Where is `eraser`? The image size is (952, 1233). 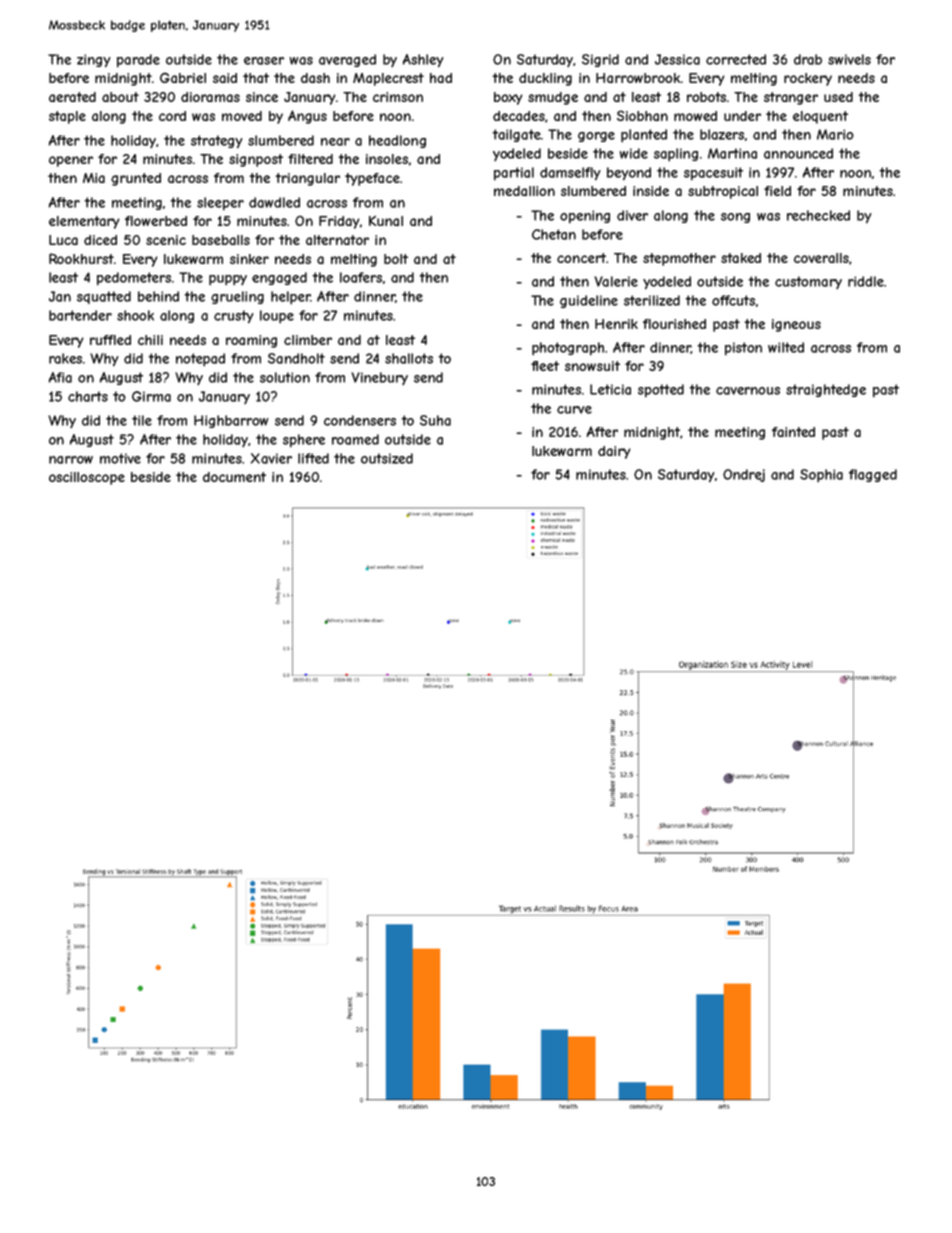
eraser is located at coordinates (264, 61).
